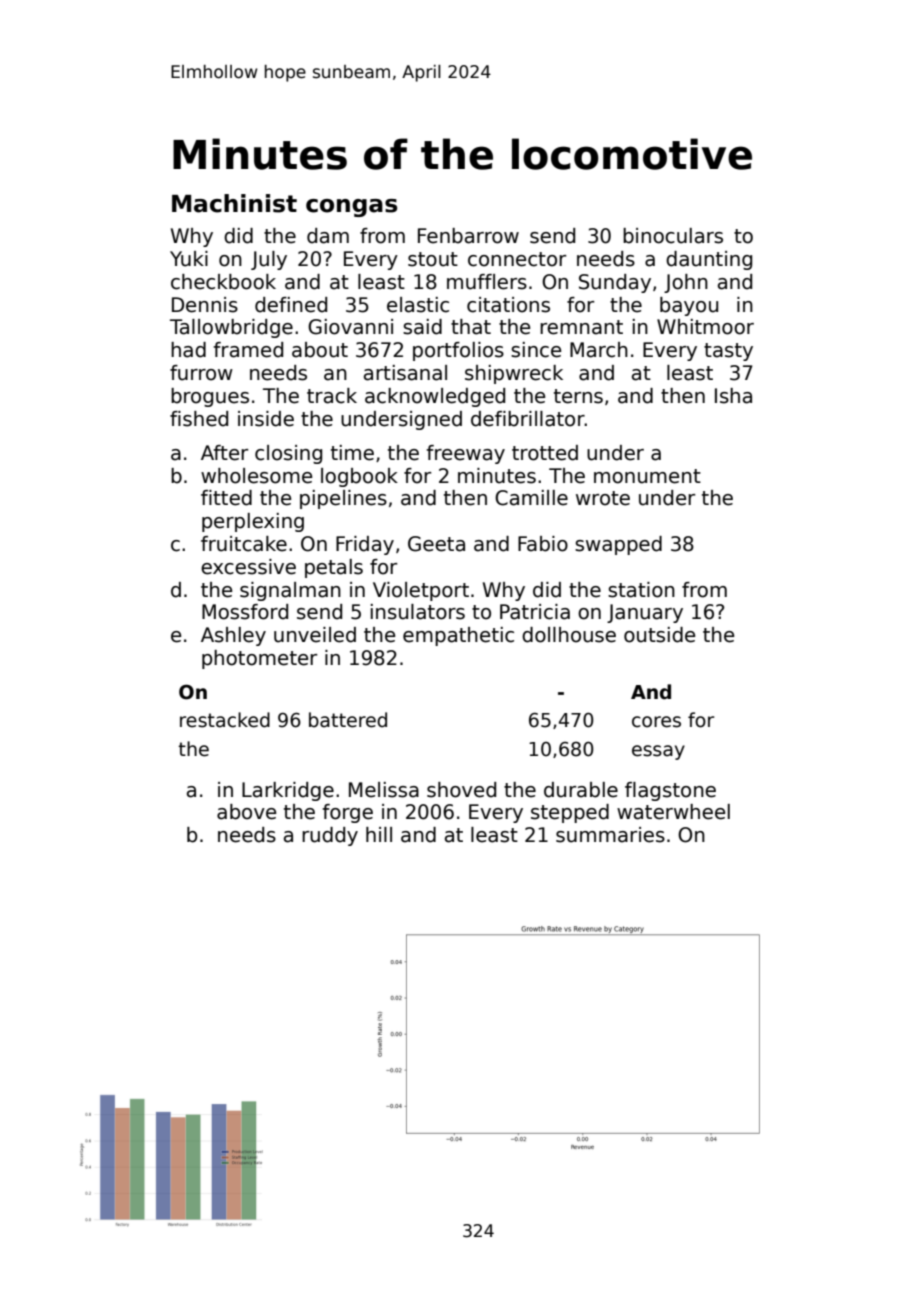 Image resolution: width=924 pixels, height=1311 pixels. Describe the element at coordinates (248, 567) in the document. I see `excessive` at that location.
